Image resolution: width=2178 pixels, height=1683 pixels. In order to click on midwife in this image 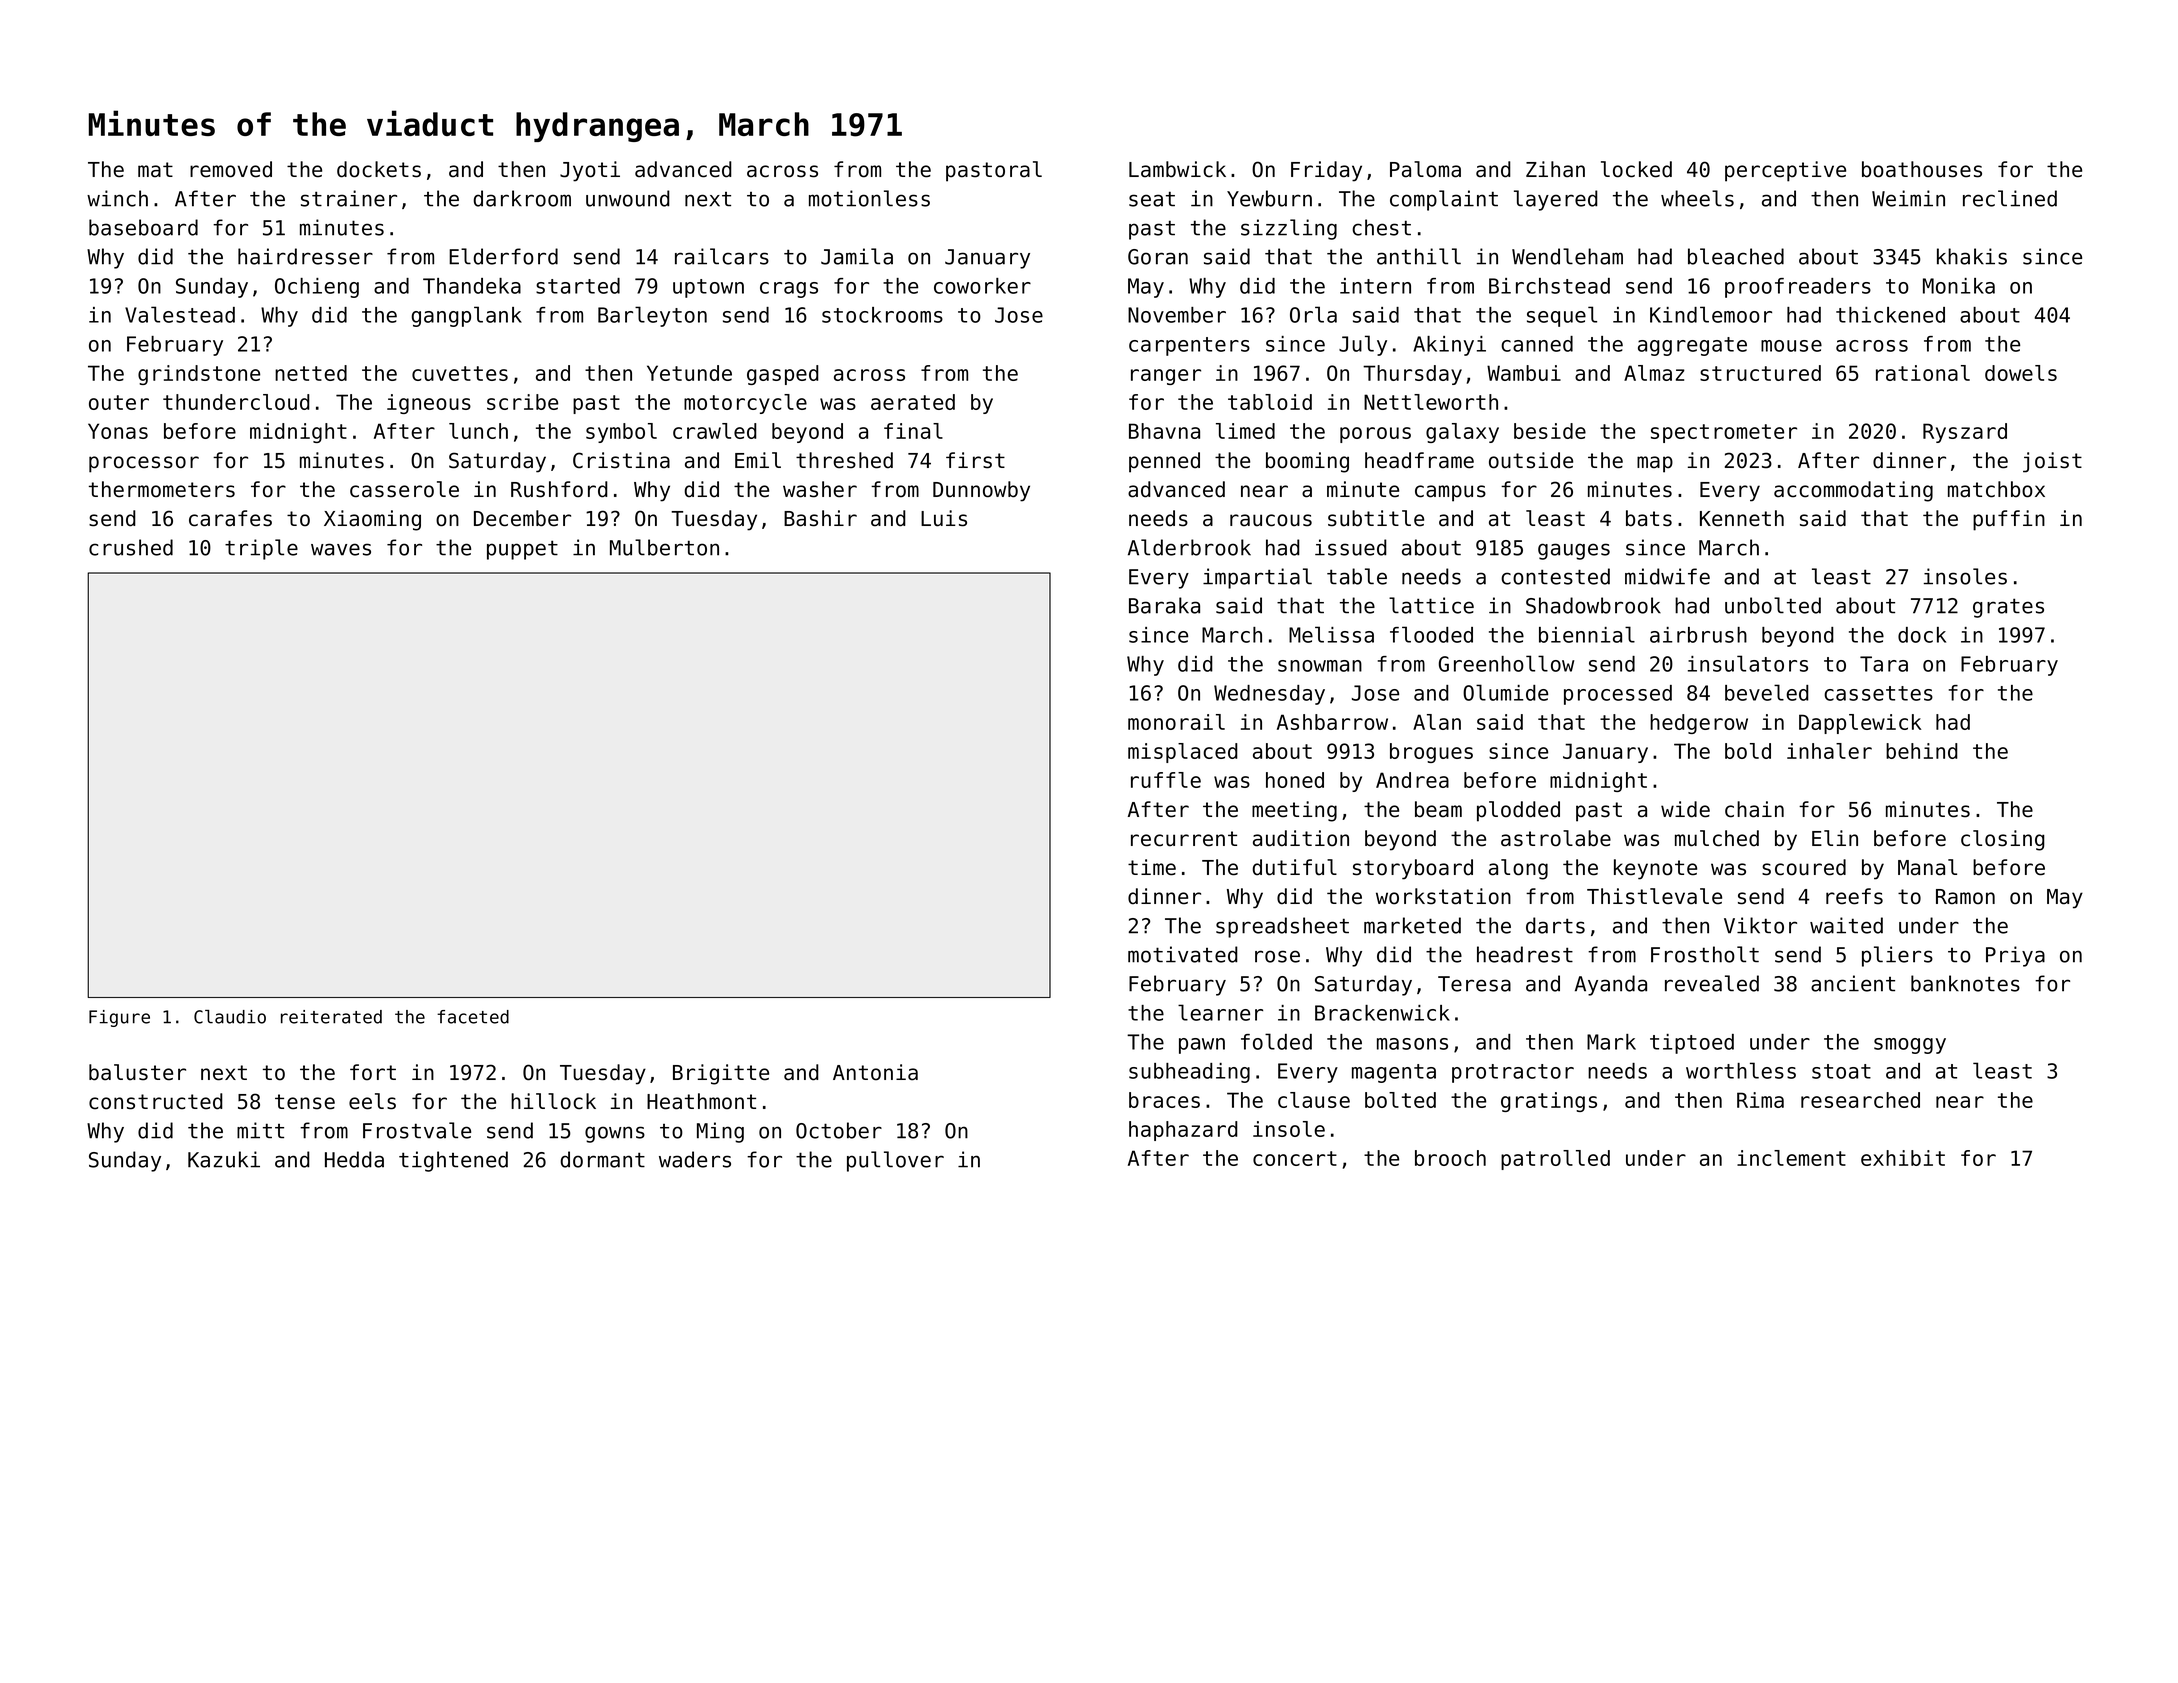, I will do `click(1667, 576)`.
